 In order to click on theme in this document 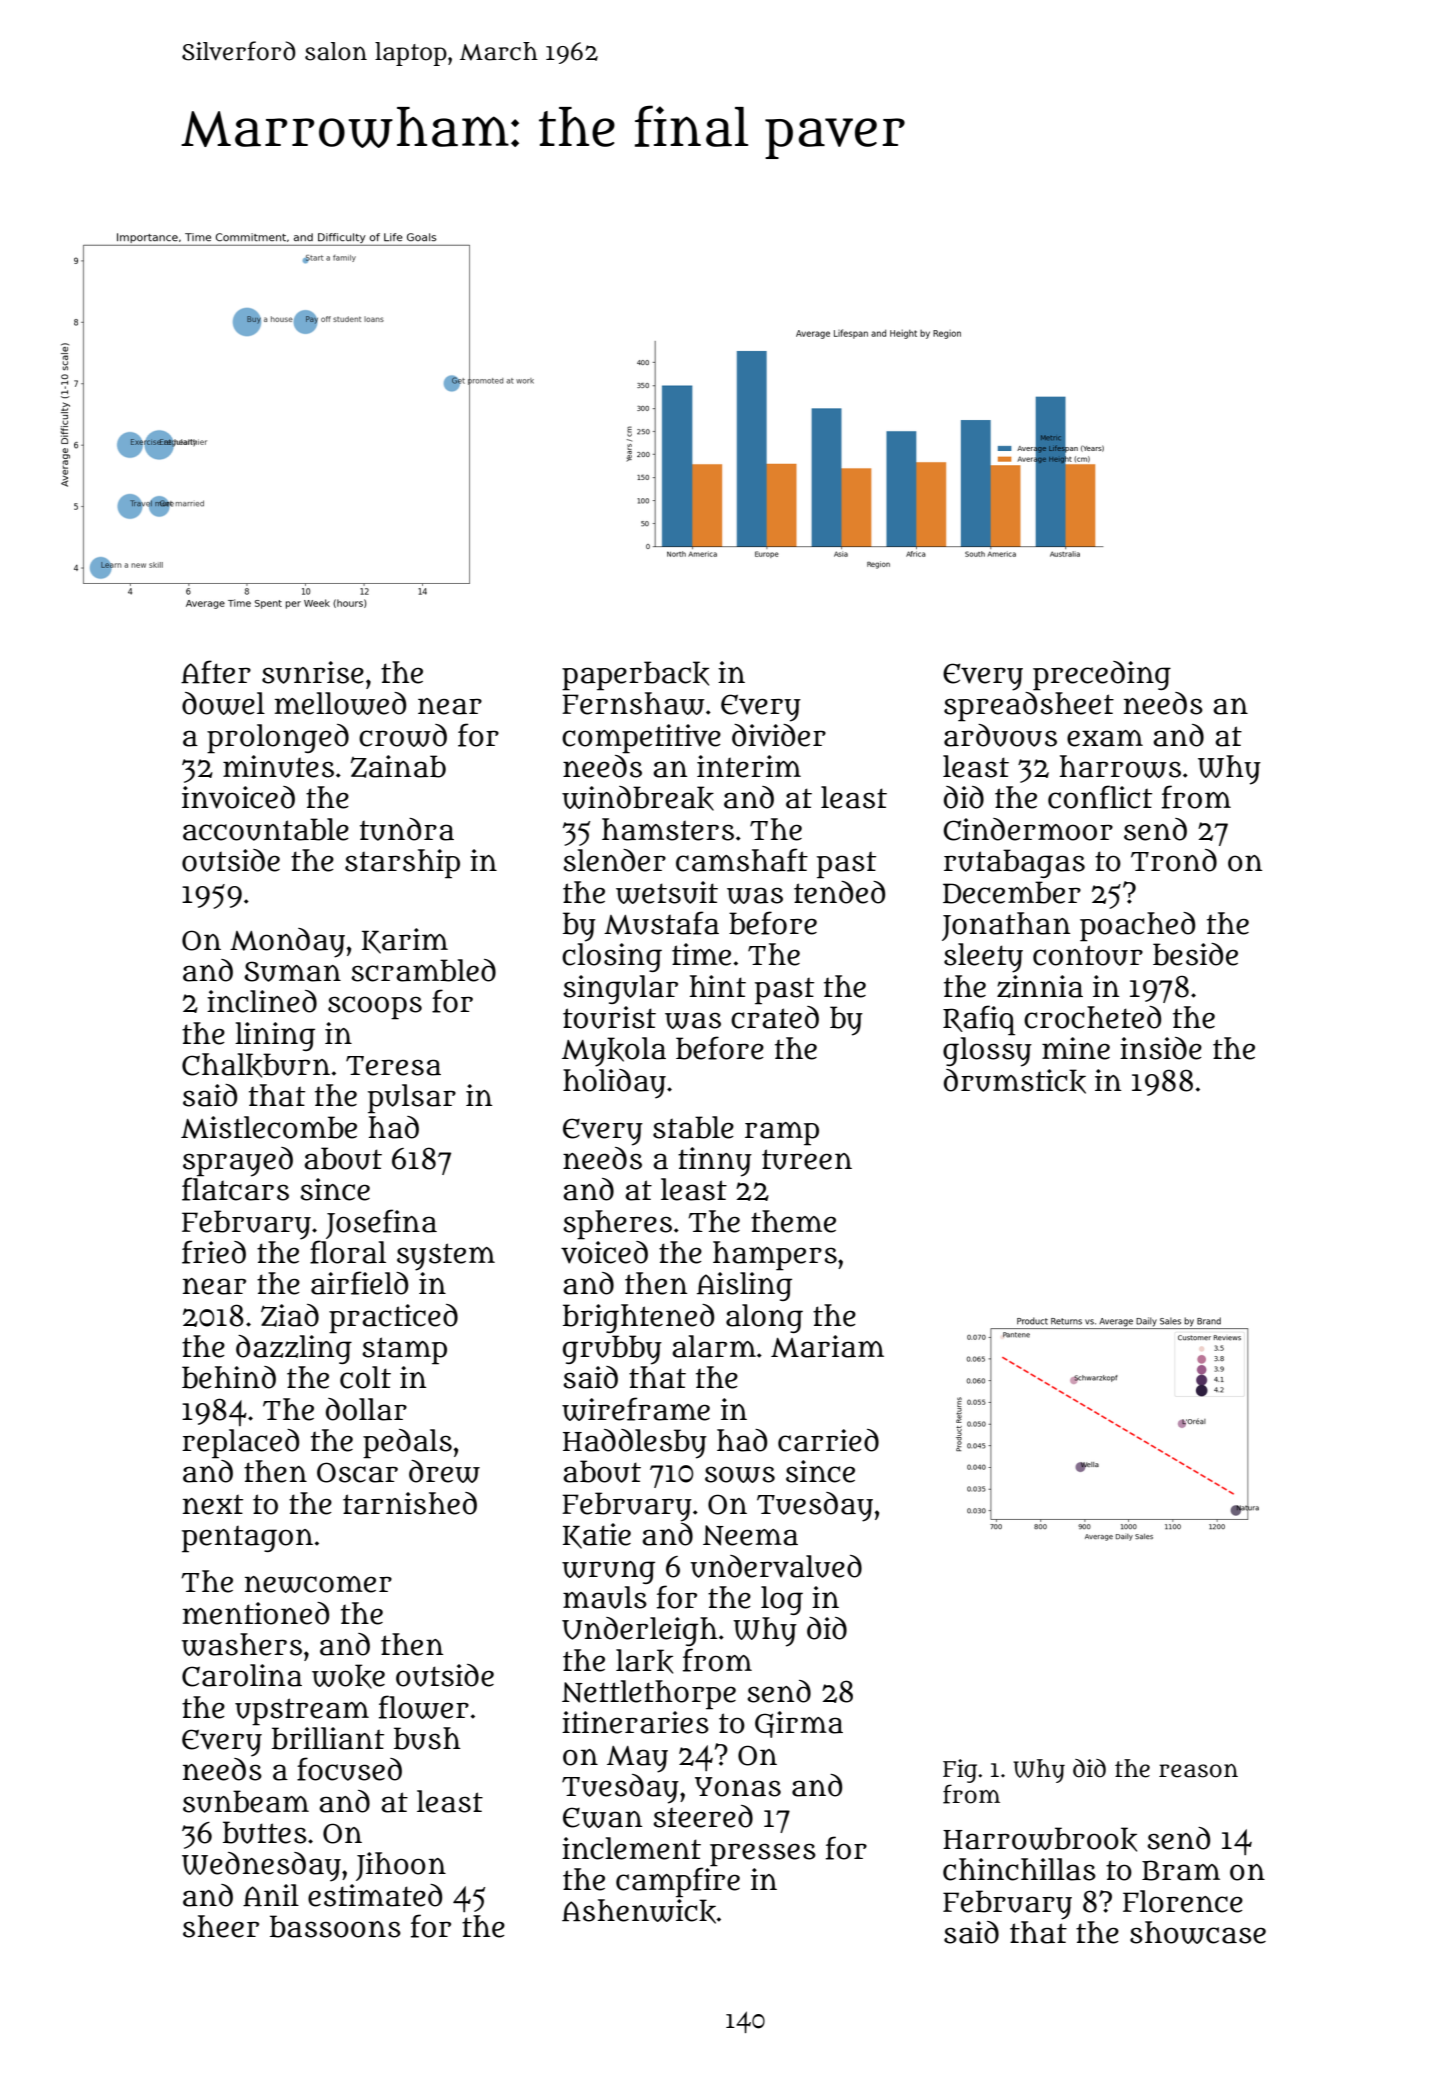, I will do `click(793, 1221)`.
